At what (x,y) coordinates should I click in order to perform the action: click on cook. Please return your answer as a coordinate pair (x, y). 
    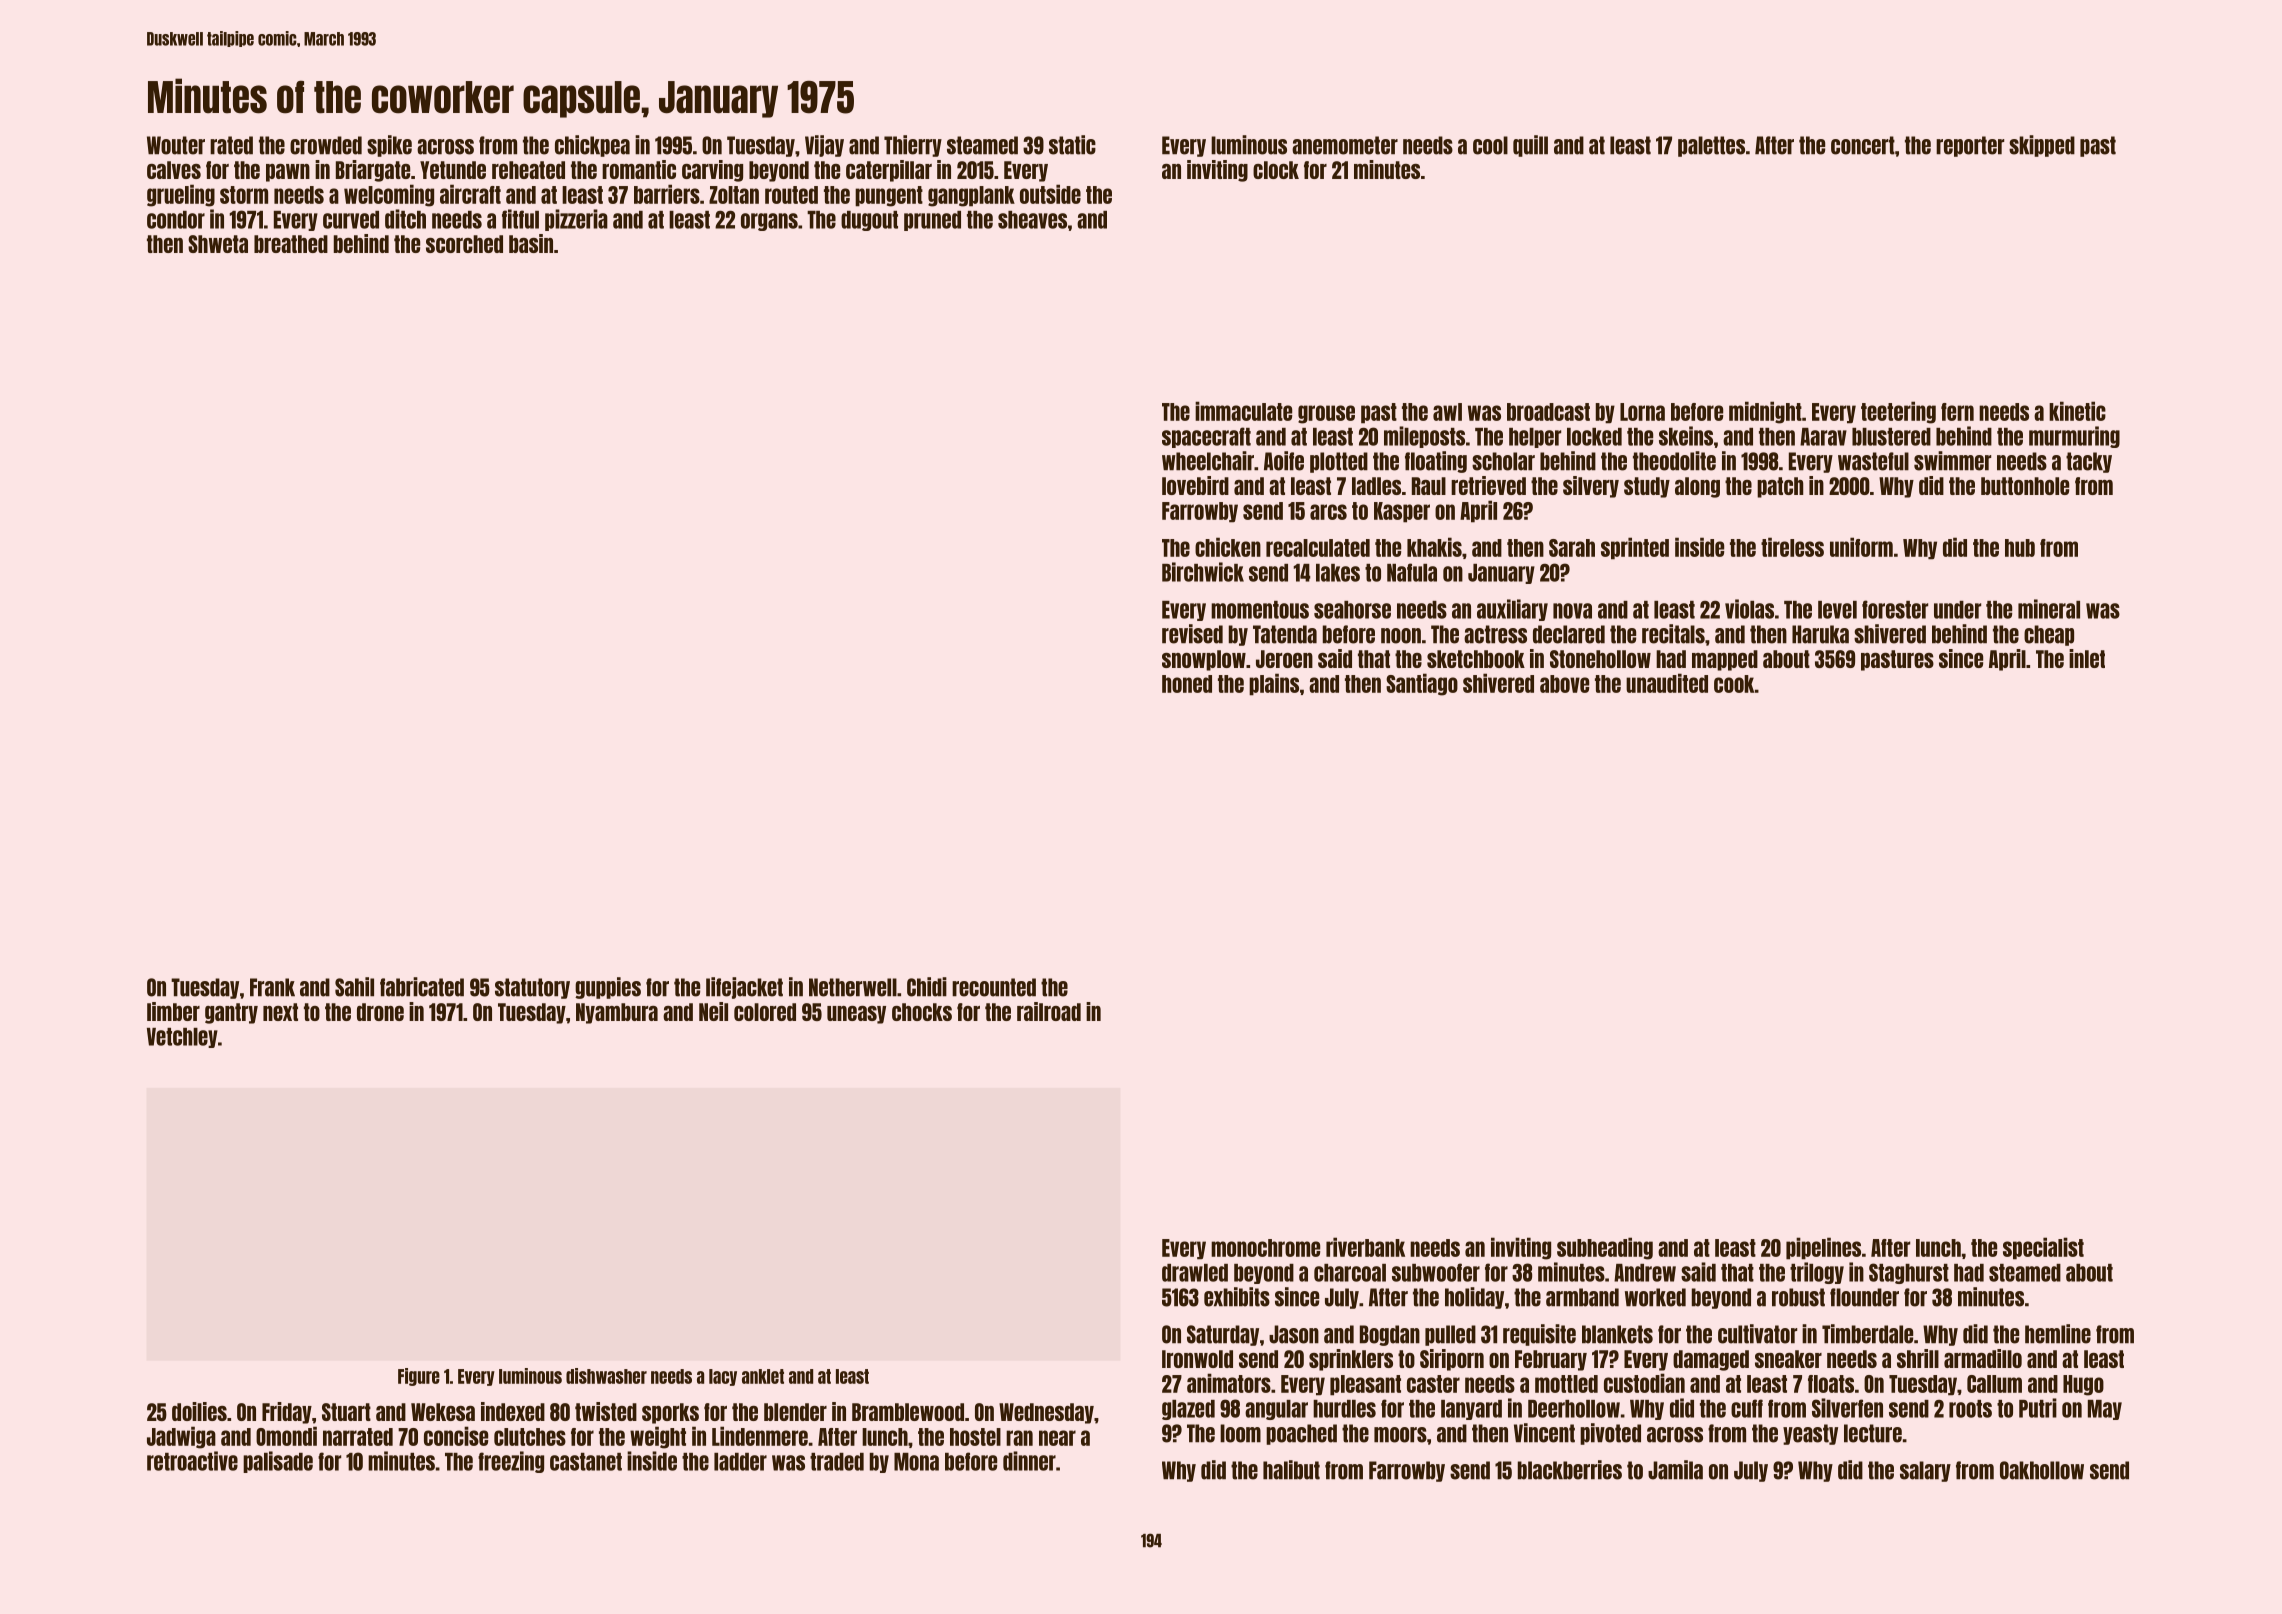
    Looking at the image, I should click on (1734, 684).
